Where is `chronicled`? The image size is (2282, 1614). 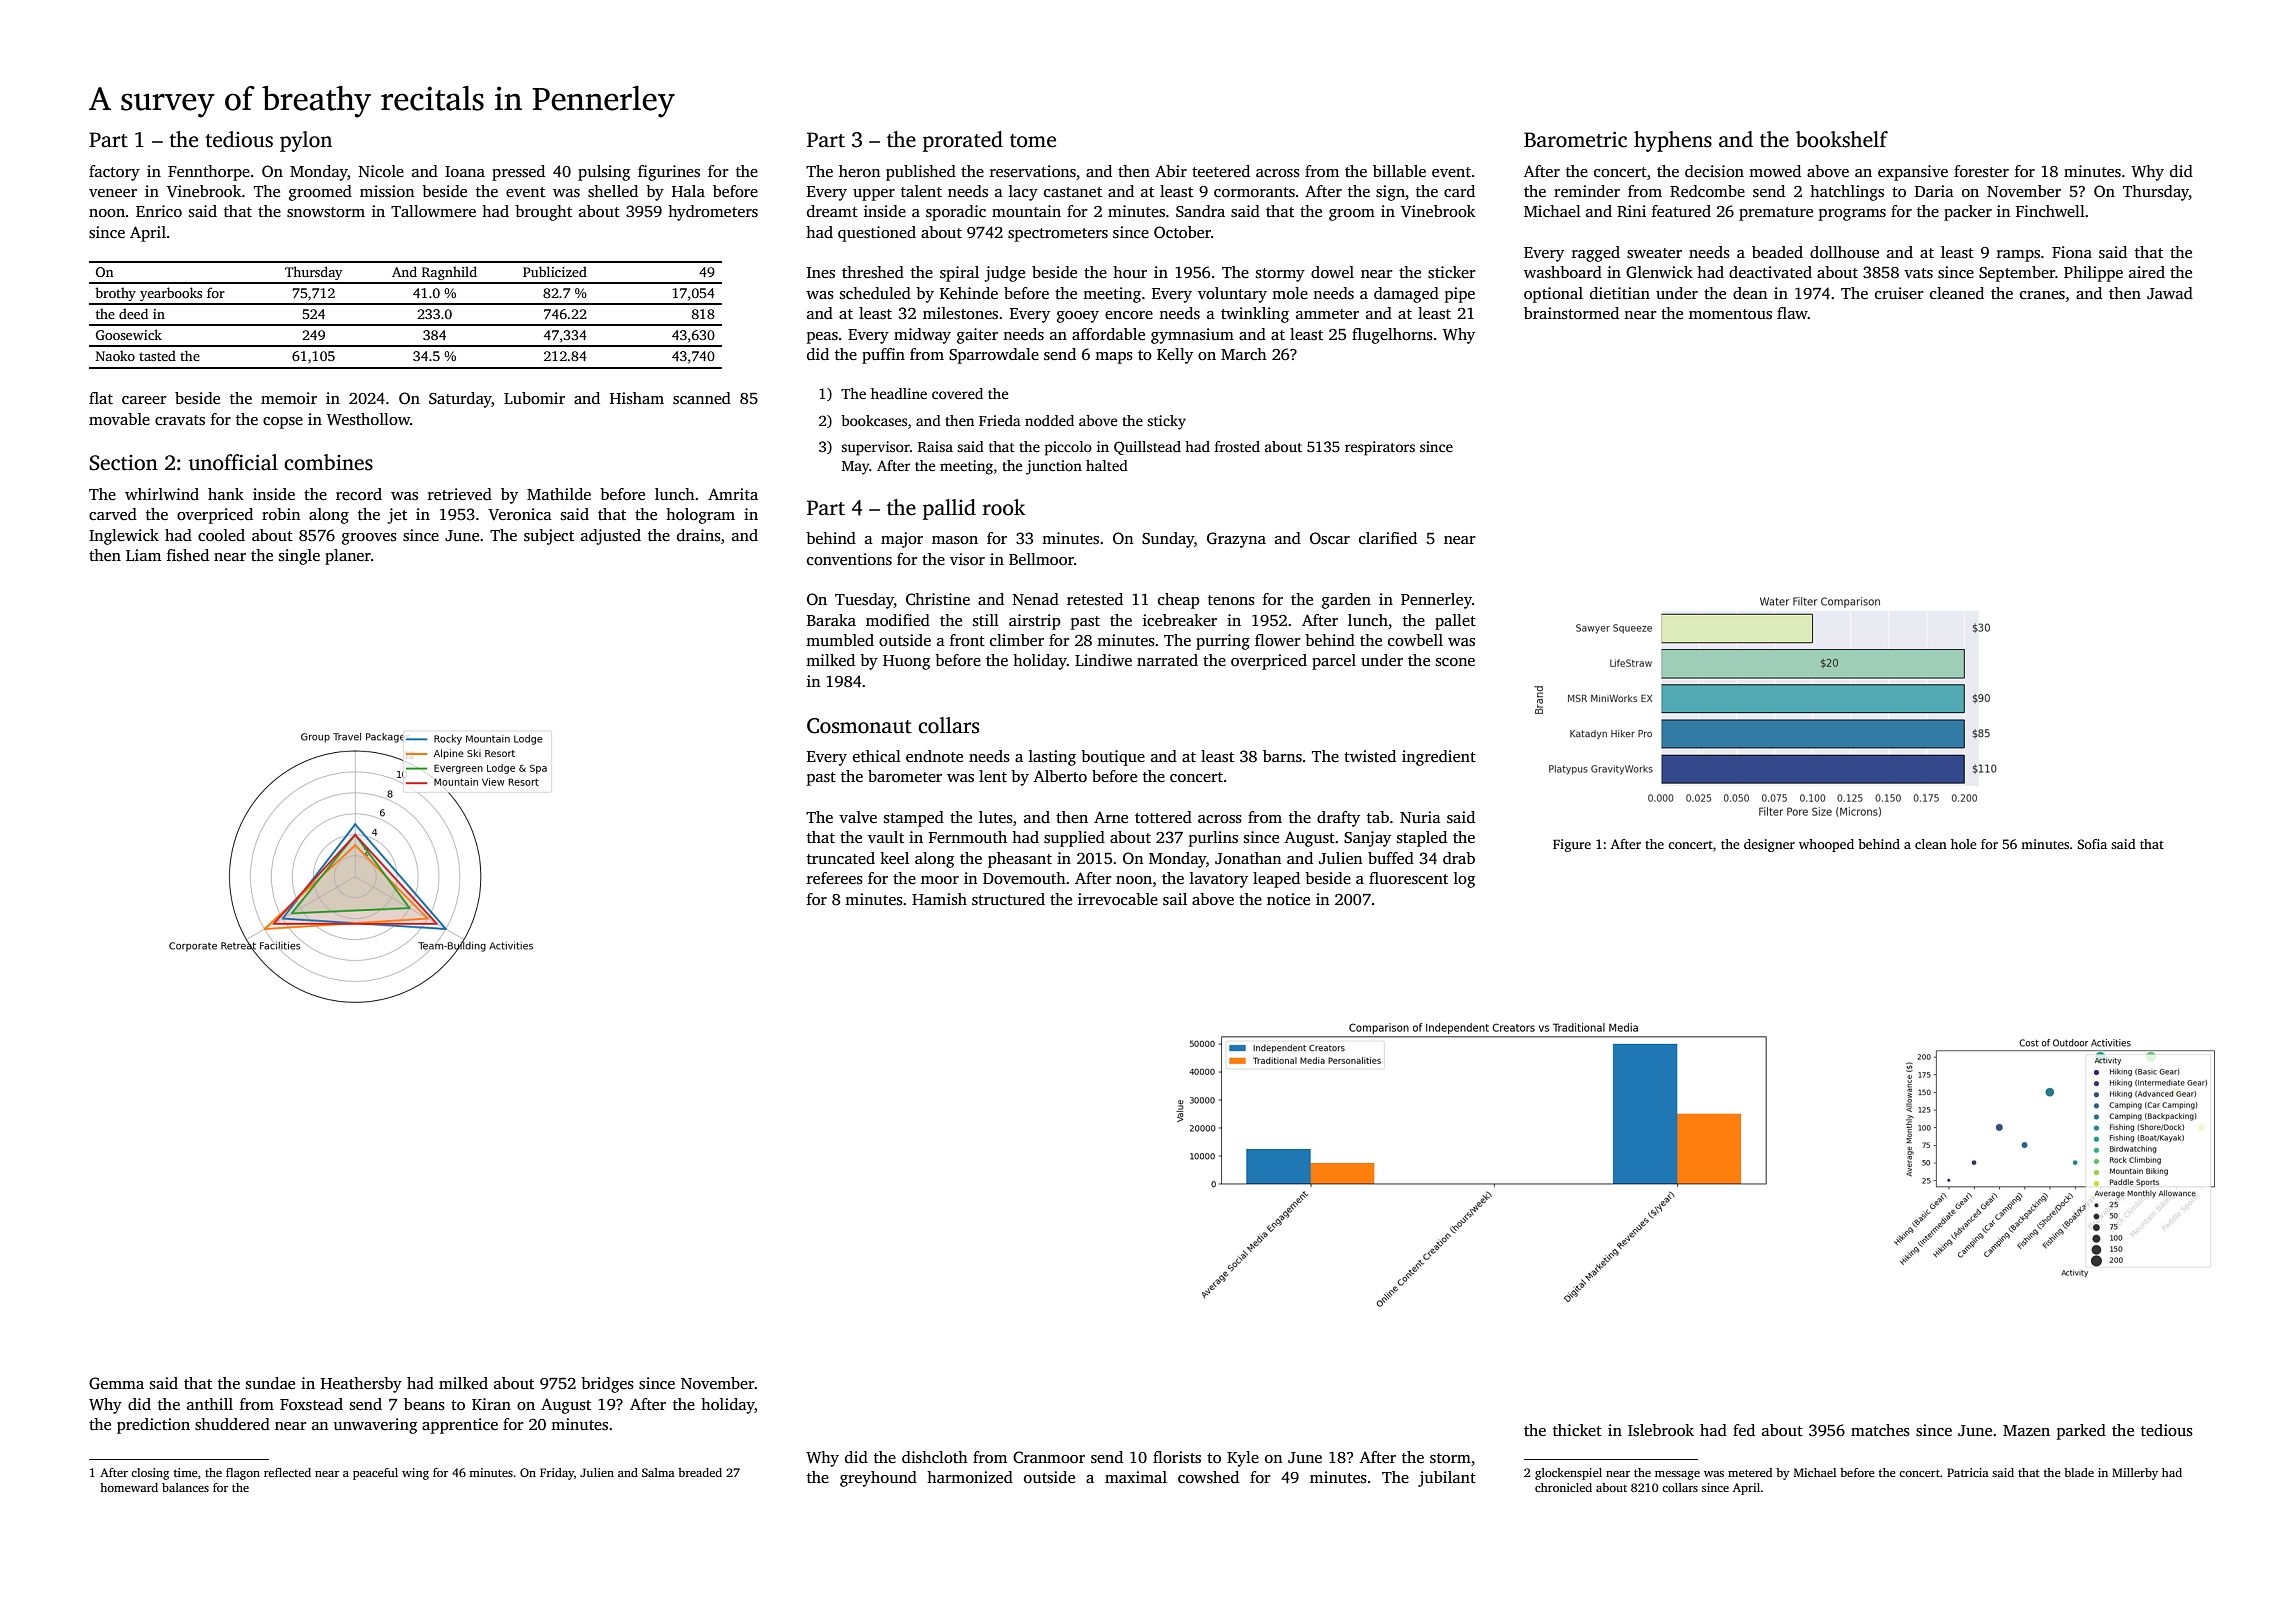
chronicled is located at coordinates (1563, 1487).
